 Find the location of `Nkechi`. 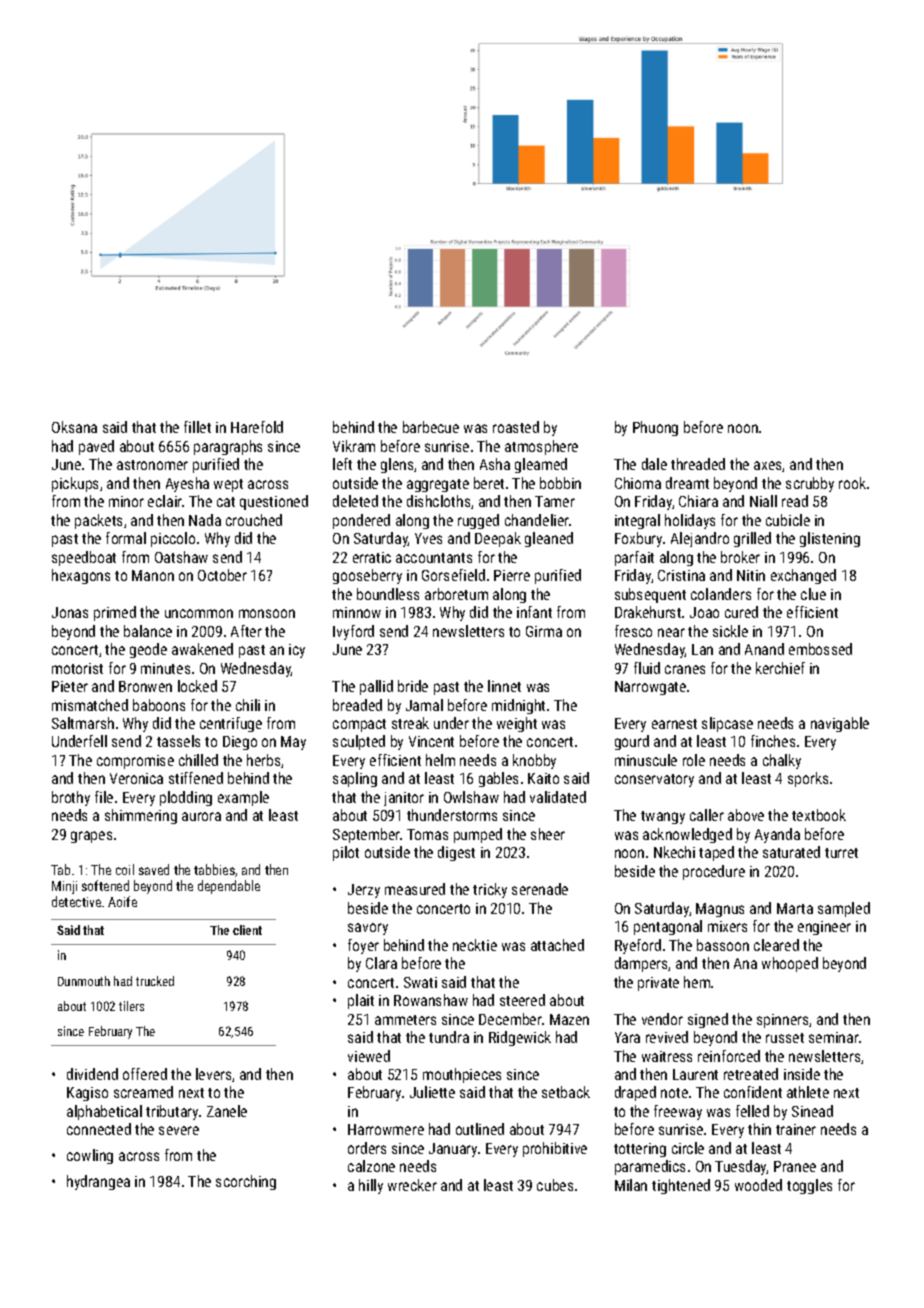

Nkechi is located at coordinates (674, 852).
